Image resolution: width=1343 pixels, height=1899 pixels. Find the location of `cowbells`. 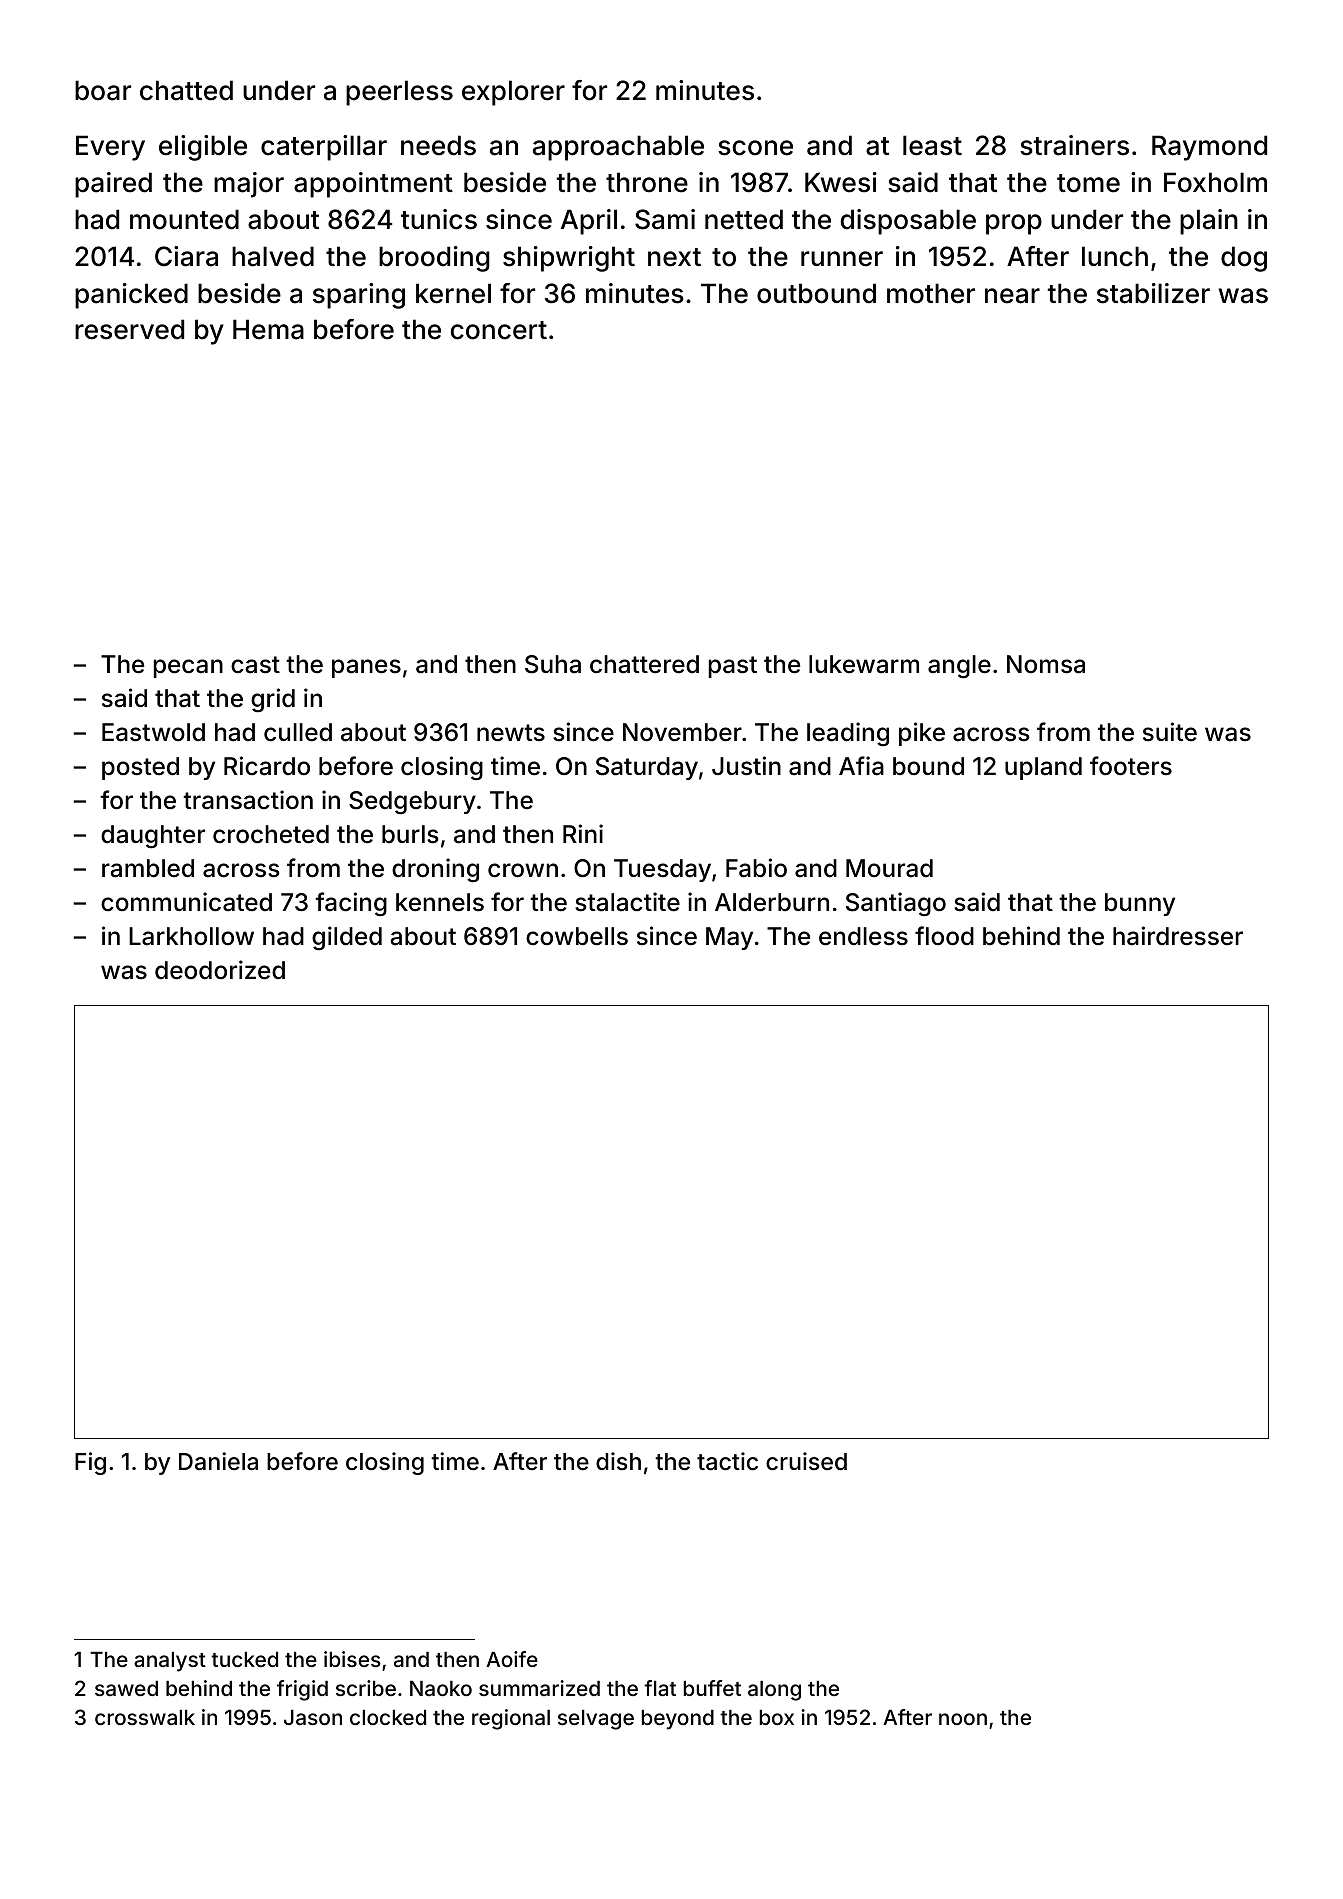

cowbells is located at coordinates (577, 936).
